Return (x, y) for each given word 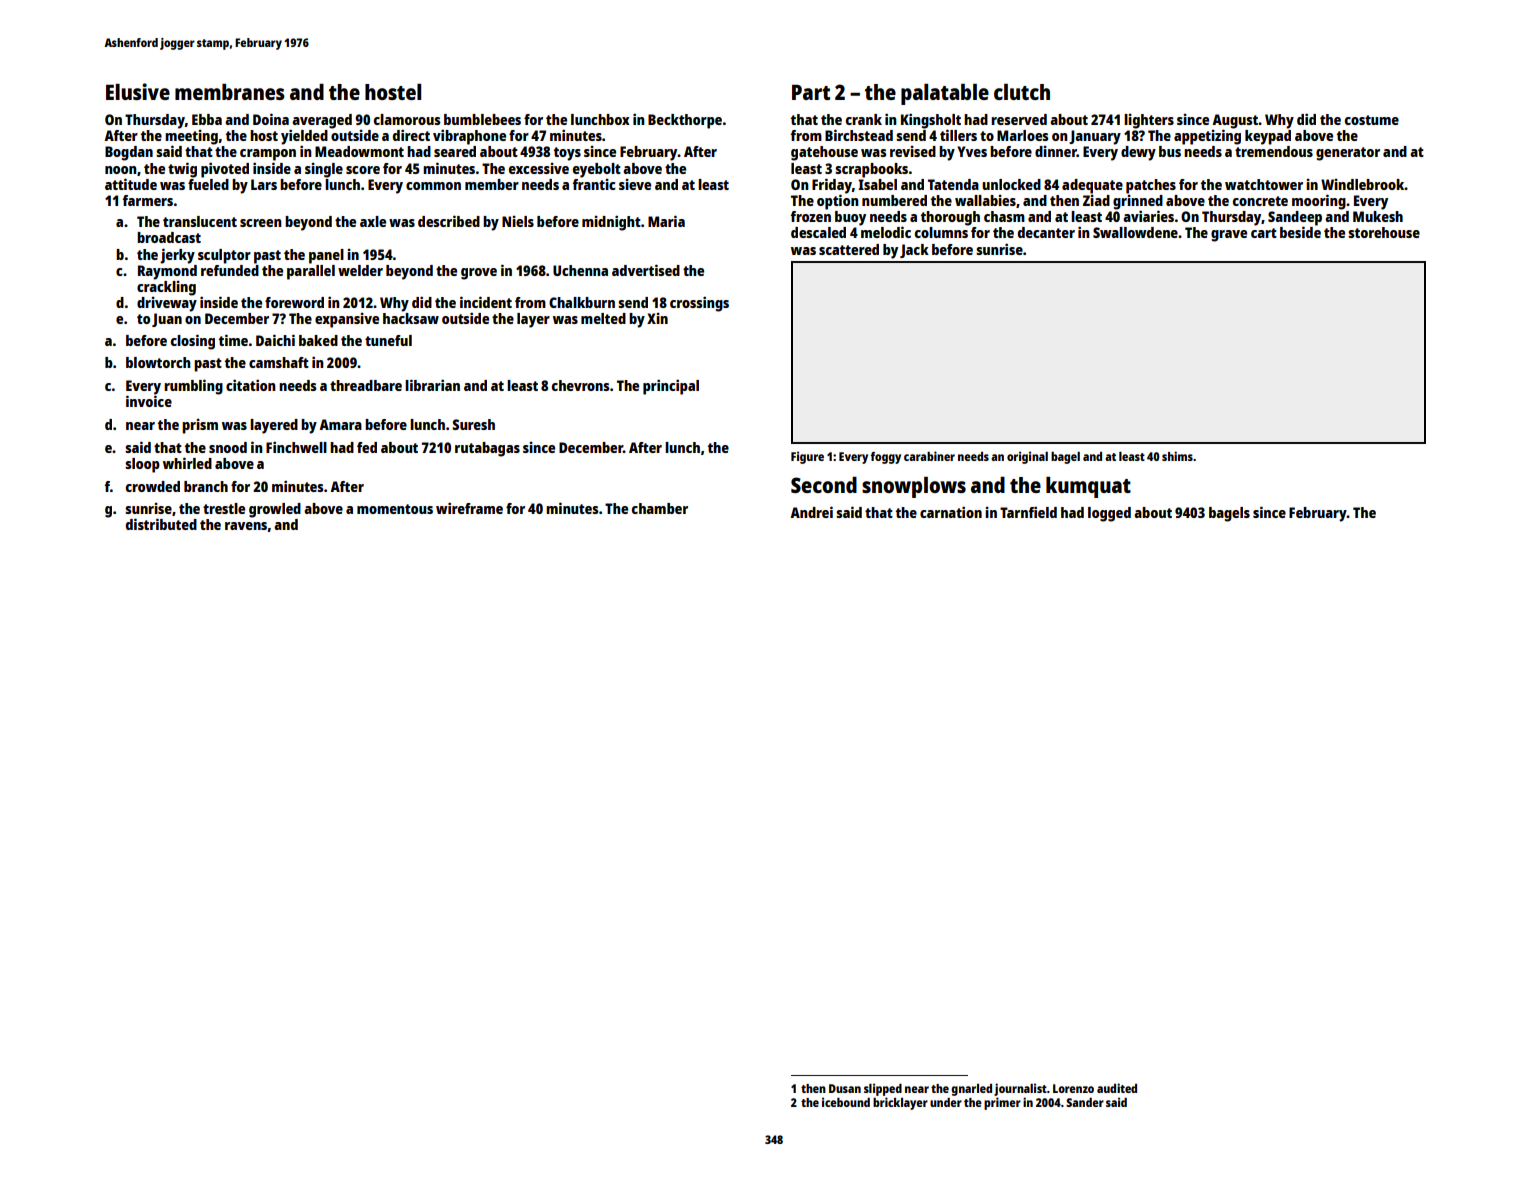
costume (1372, 120)
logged (1109, 514)
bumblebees (482, 119)
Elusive (138, 91)
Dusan (845, 1088)
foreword (294, 302)
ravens (246, 526)
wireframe (469, 508)
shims (1177, 456)
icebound (846, 1102)
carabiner (929, 456)
